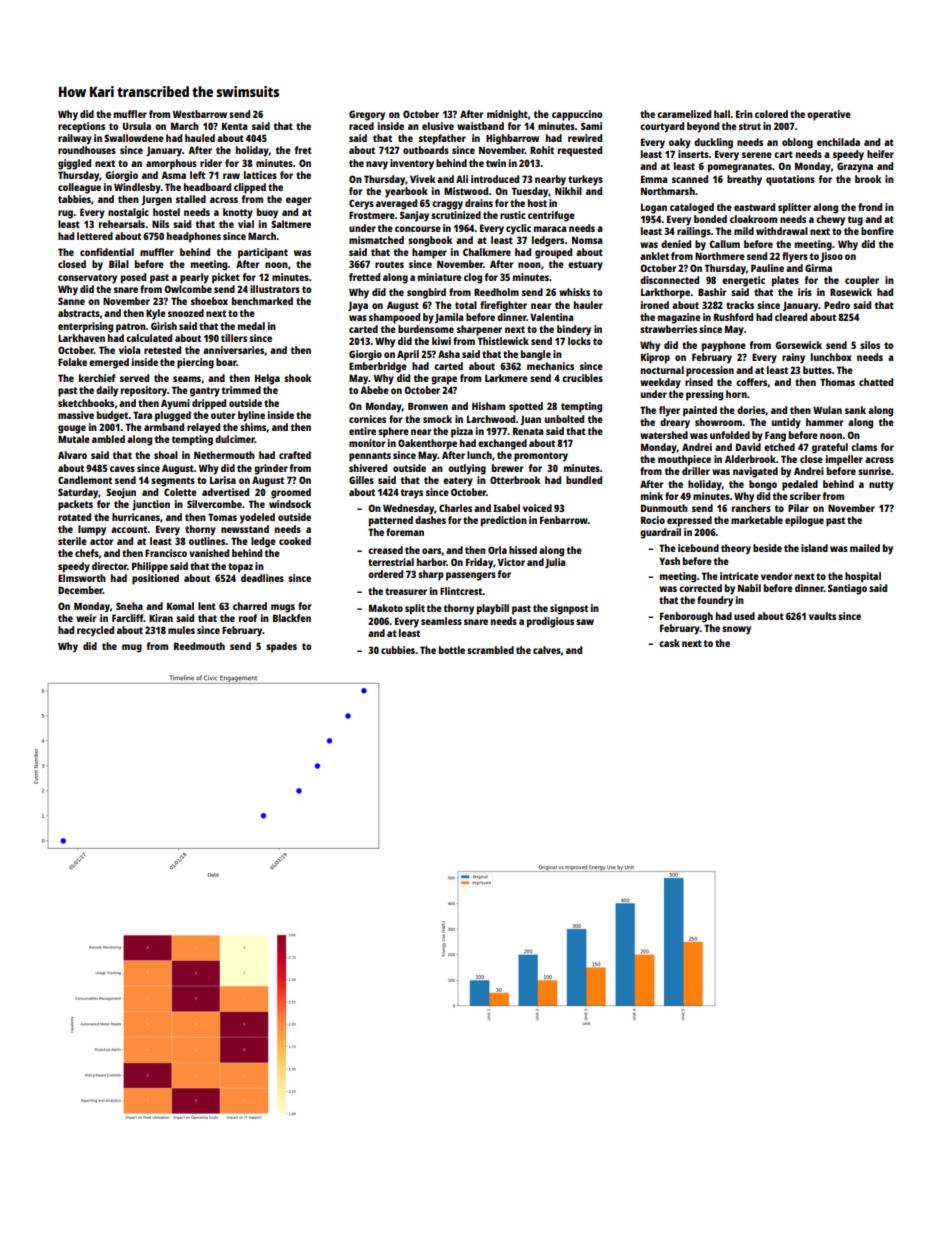 Image resolution: width=952 pixels, height=1233 pixels. Describe the element at coordinates (880, 154) in the page. I see `heifer` at that location.
